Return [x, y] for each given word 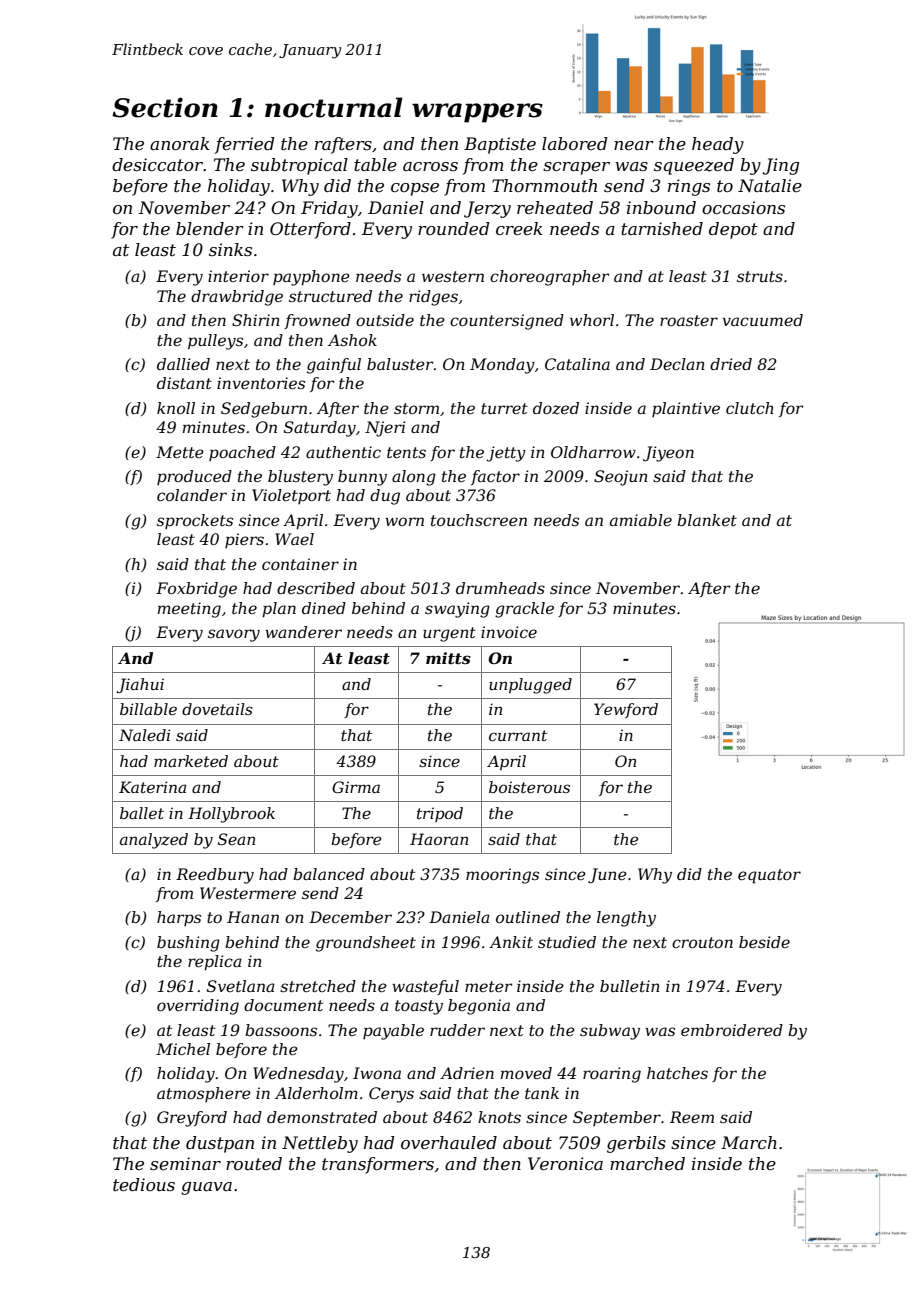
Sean [236, 839]
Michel [183, 1049]
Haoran [439, 839]
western [453, 276]
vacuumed [762, 320]
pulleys [215, 342]
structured [330, 296]
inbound [661, 207]
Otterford [310, 230]
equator [769, 876]
